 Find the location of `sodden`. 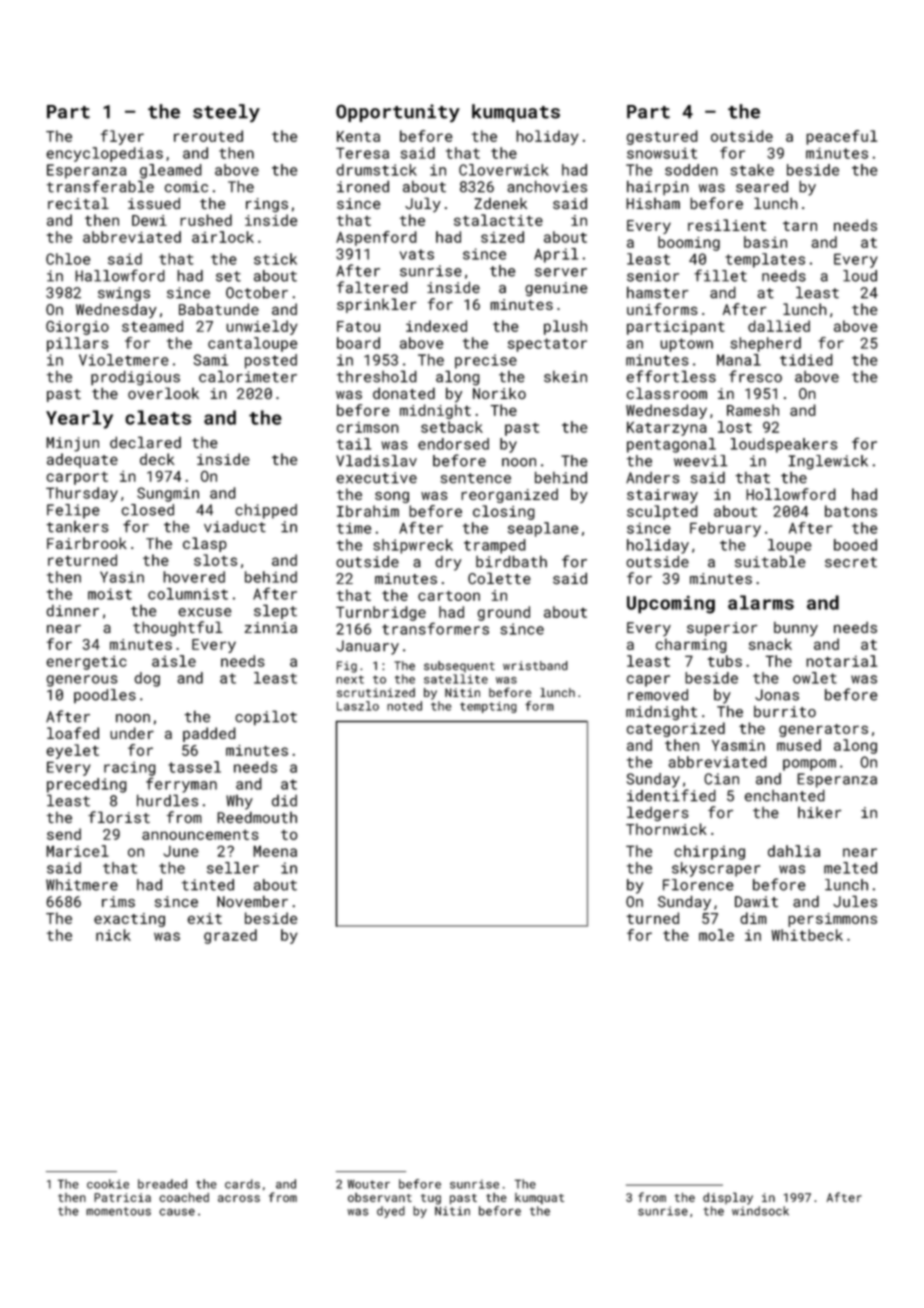

sodden is located at coordinates (691, 170).
